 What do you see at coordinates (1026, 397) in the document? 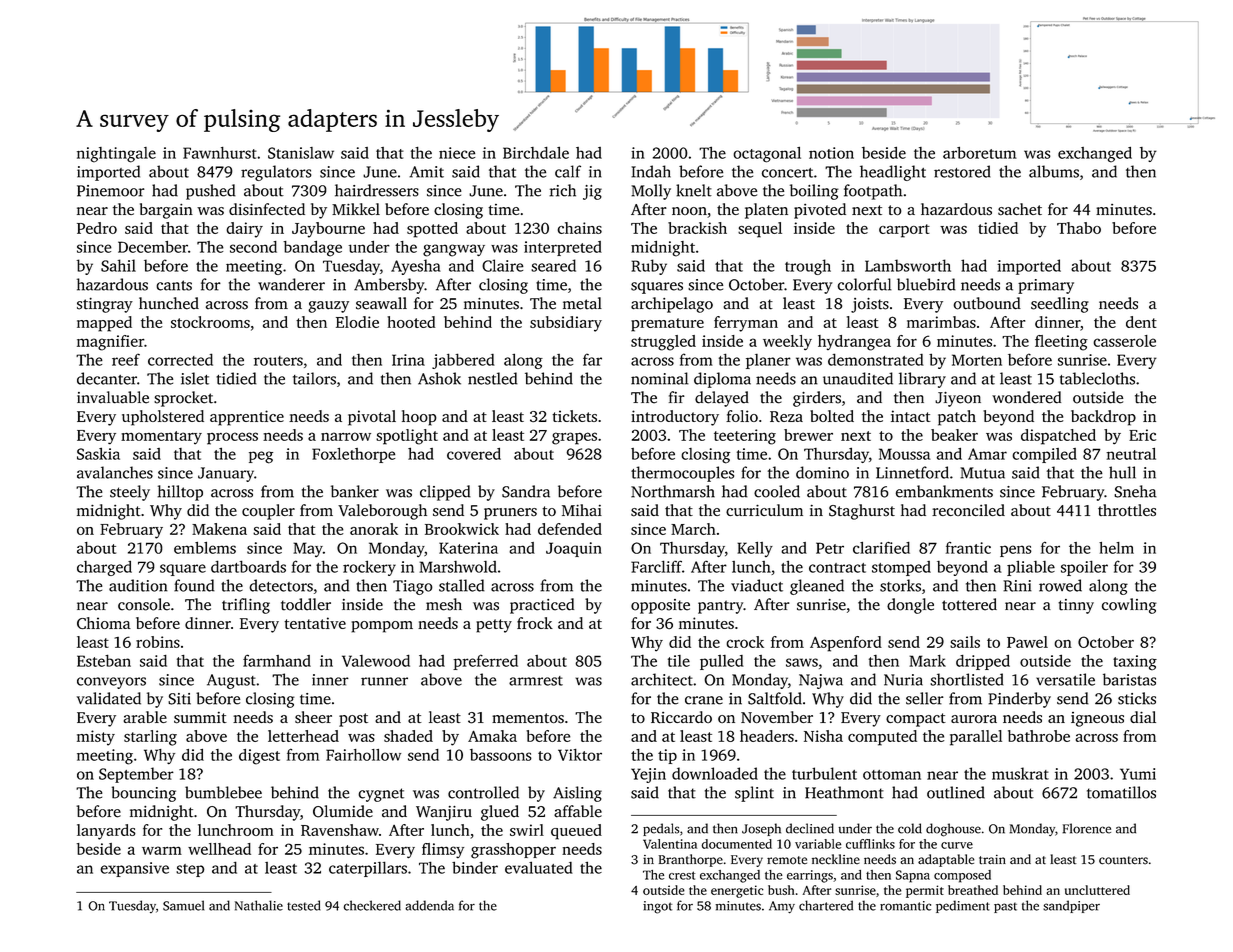
I see `wondered` at bounding box center [1026, 397].
